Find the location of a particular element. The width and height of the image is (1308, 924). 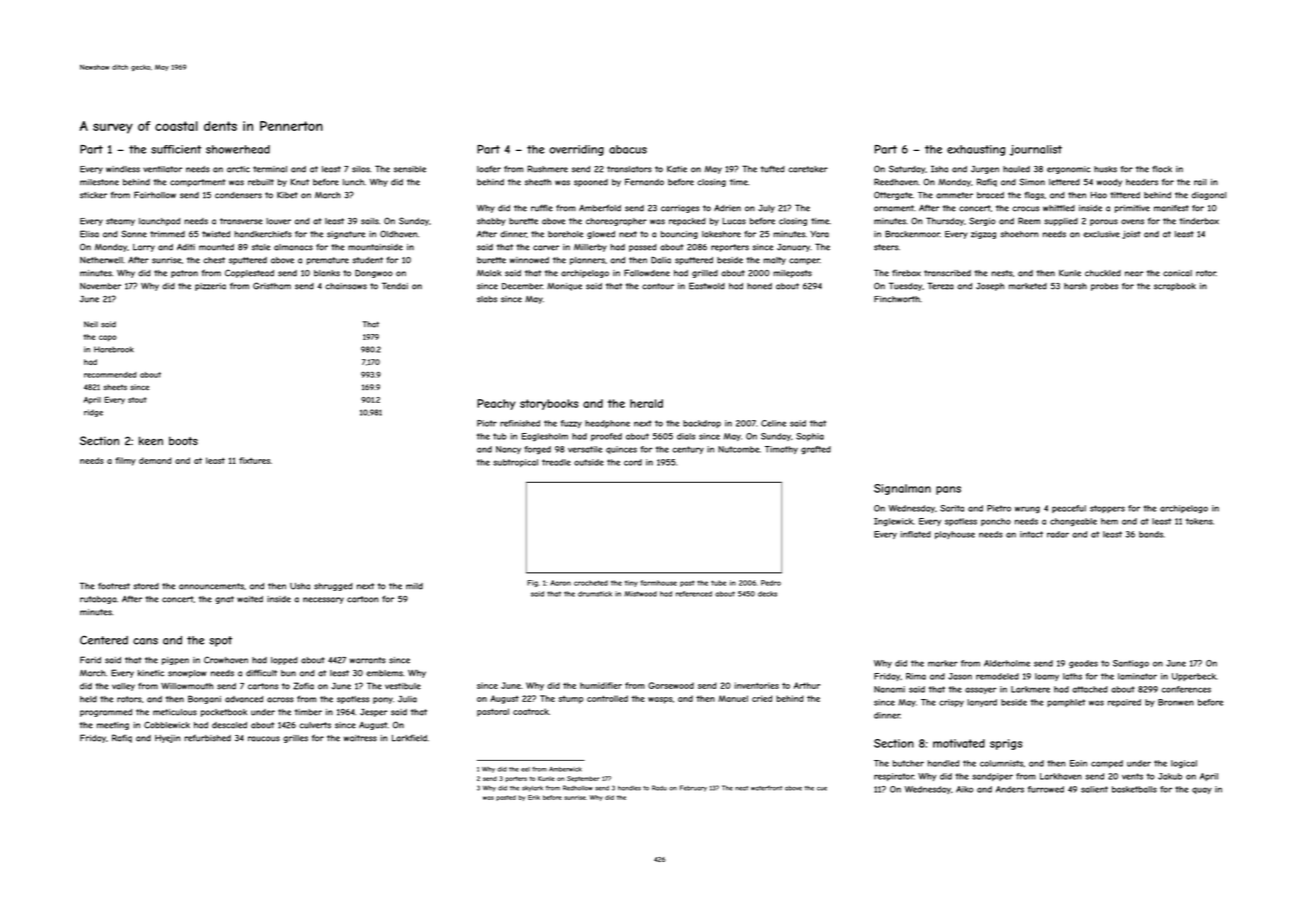

Upperbeck is located at coordinates (1194, 677).
